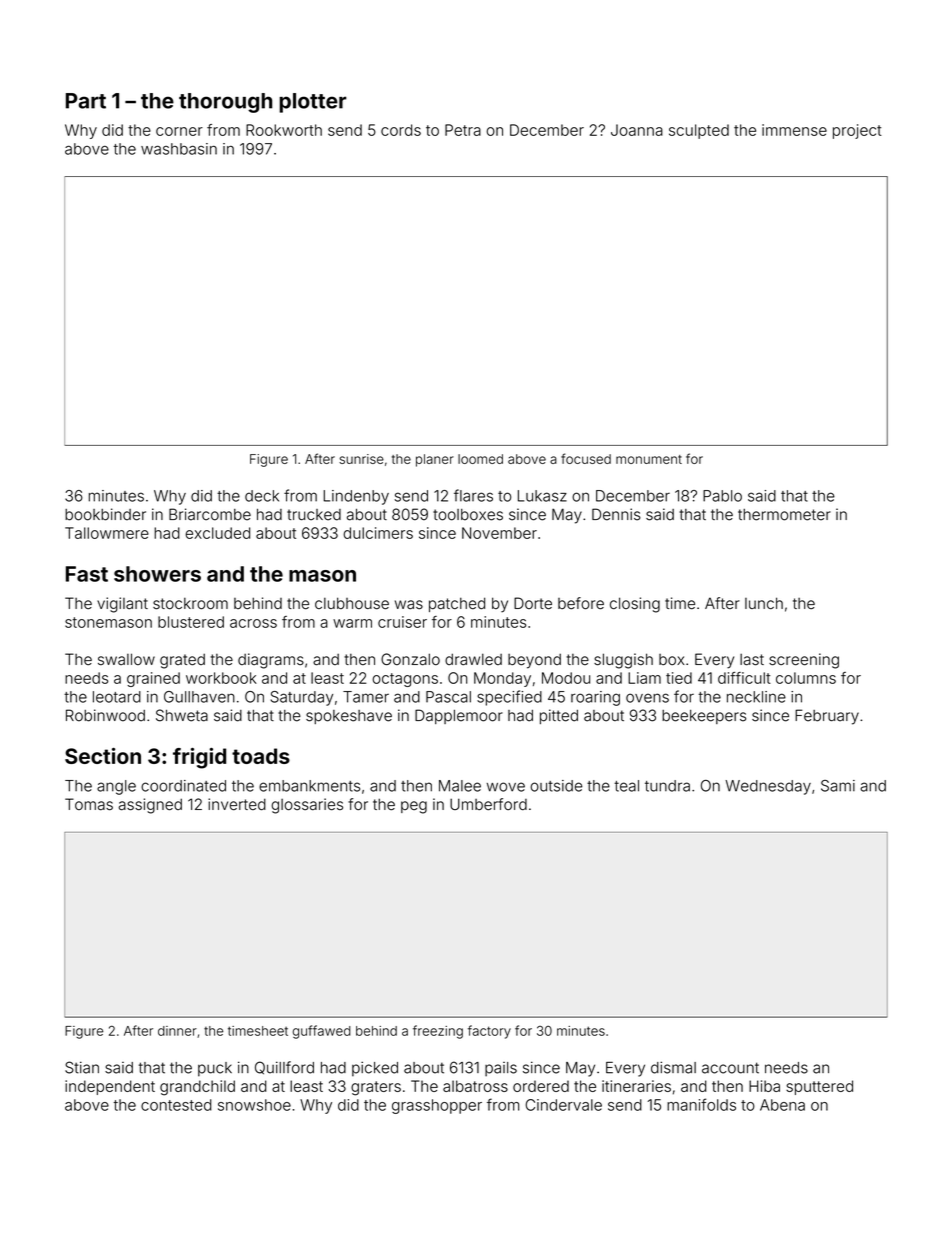  I want to click on snowshoe, so click(254, 1105).
